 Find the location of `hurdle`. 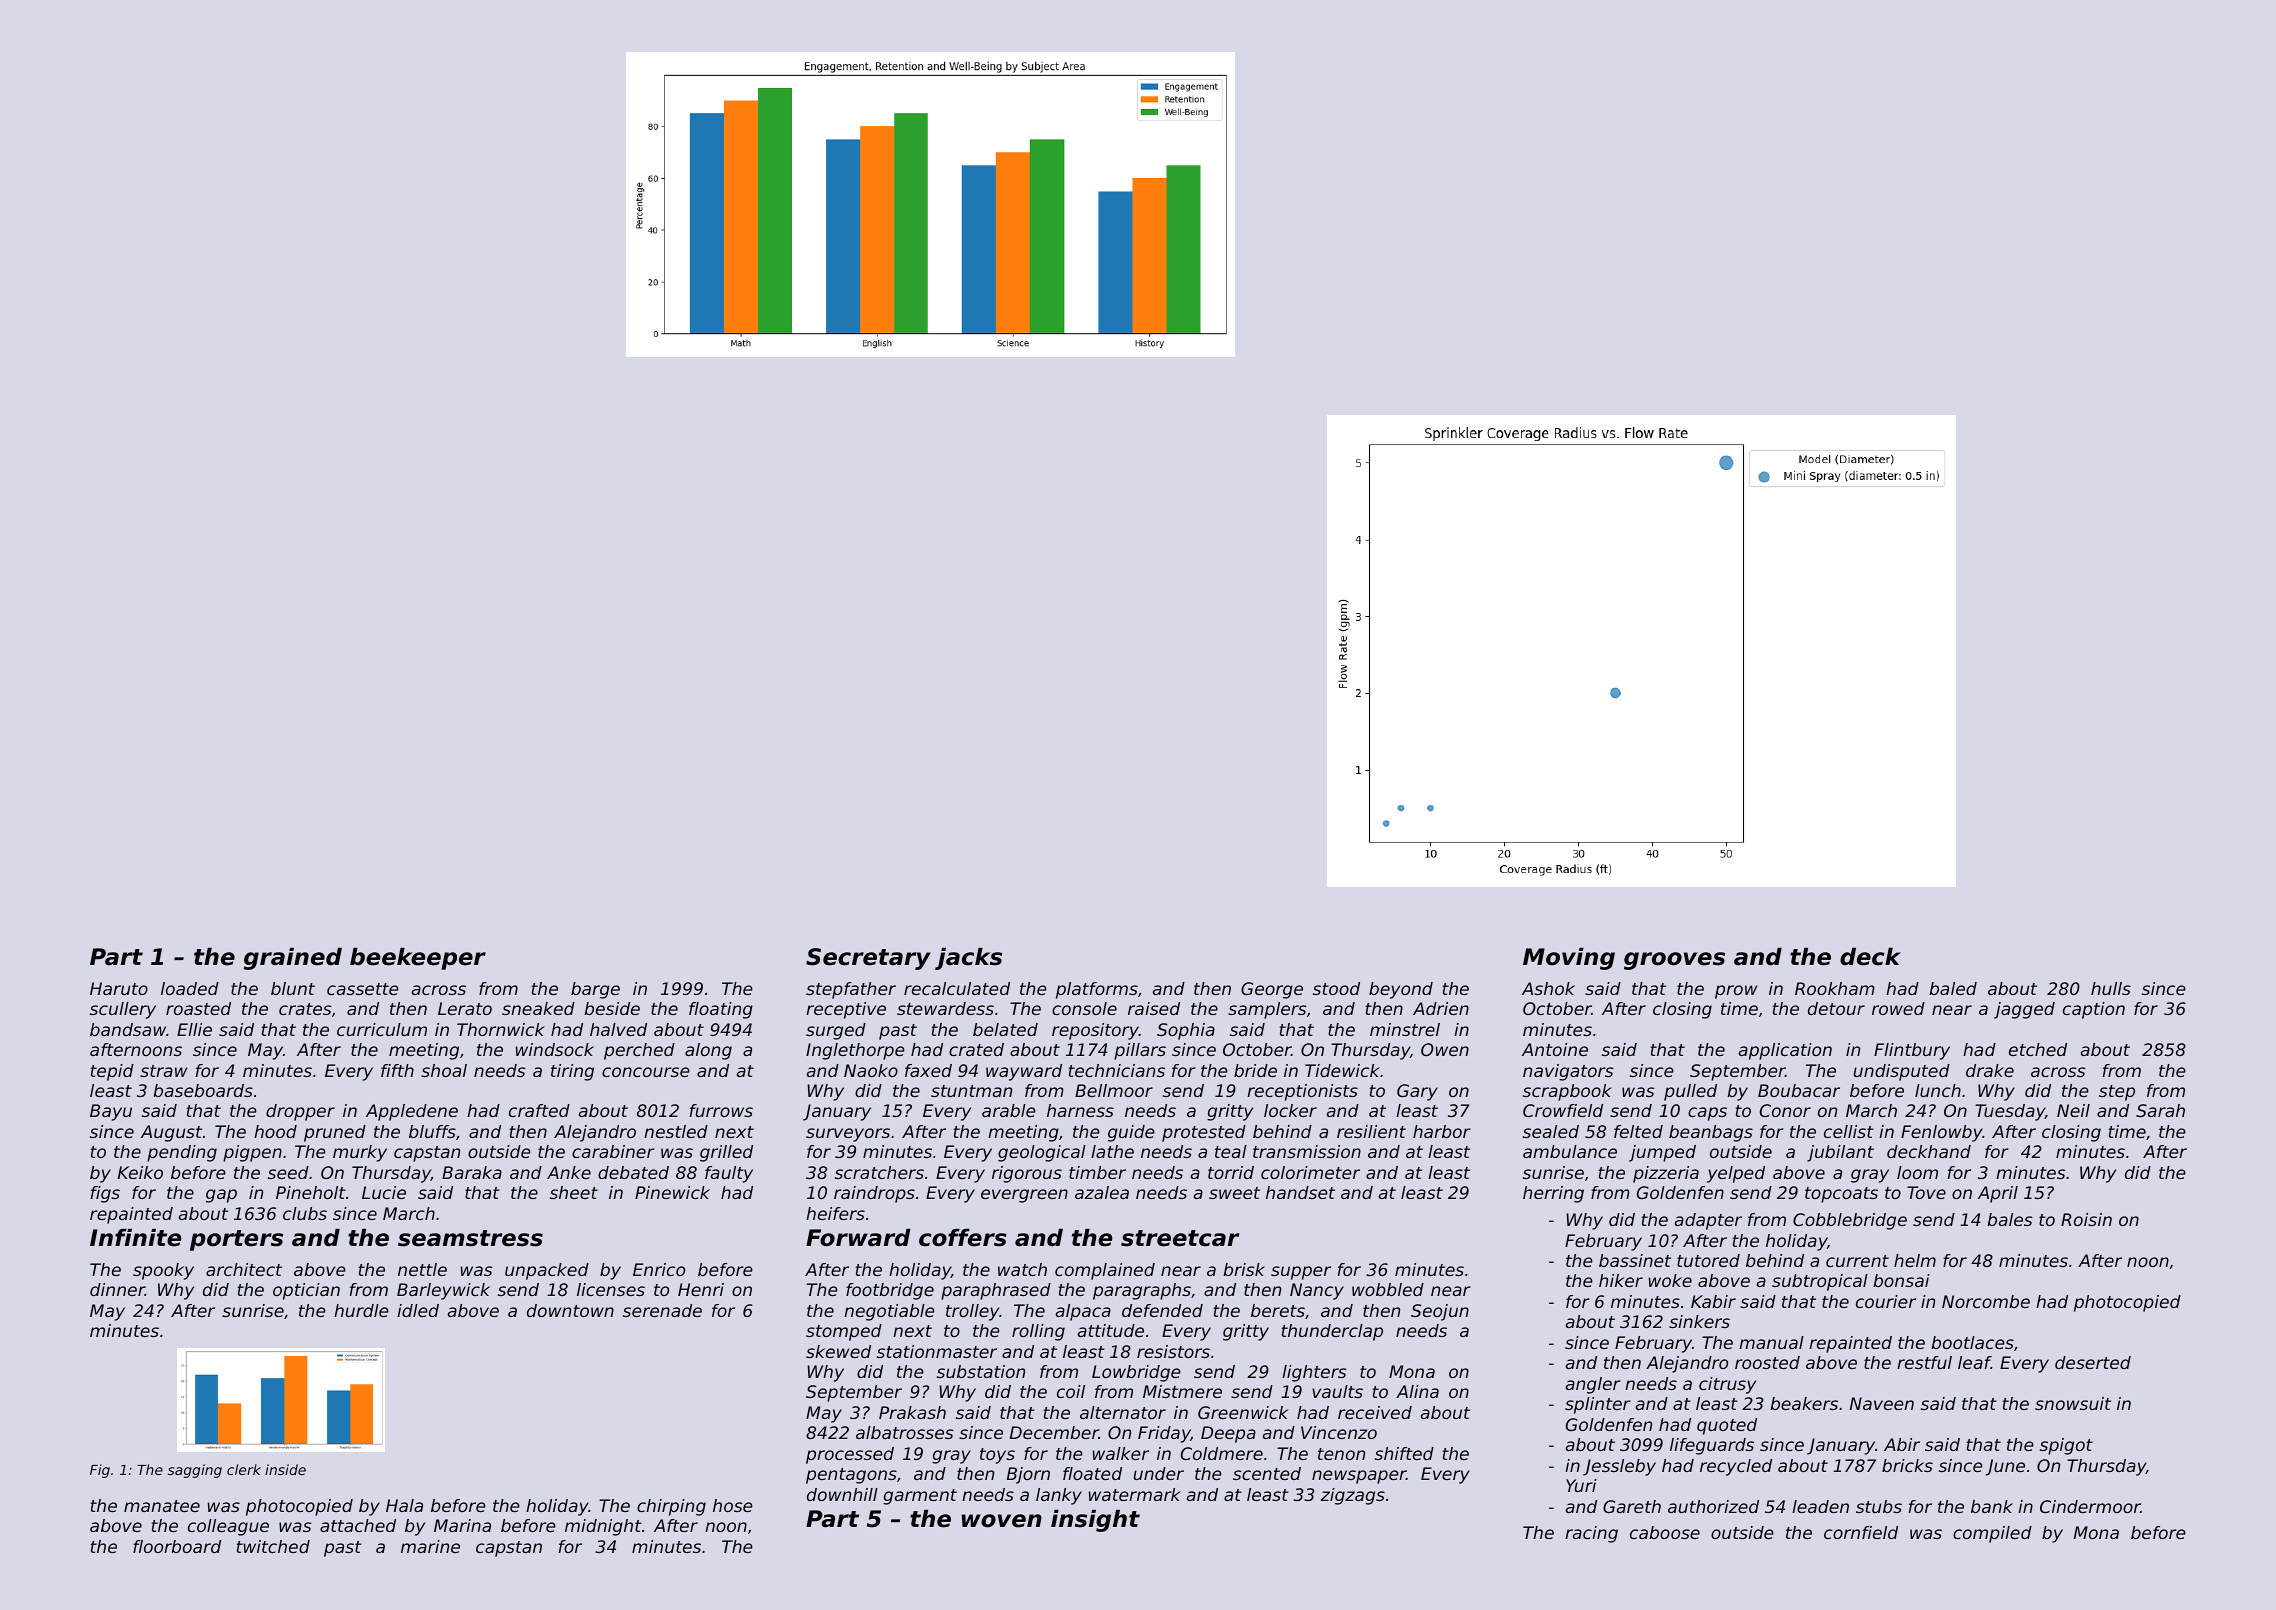

hurdle is located at coordinates (361, 1310).
